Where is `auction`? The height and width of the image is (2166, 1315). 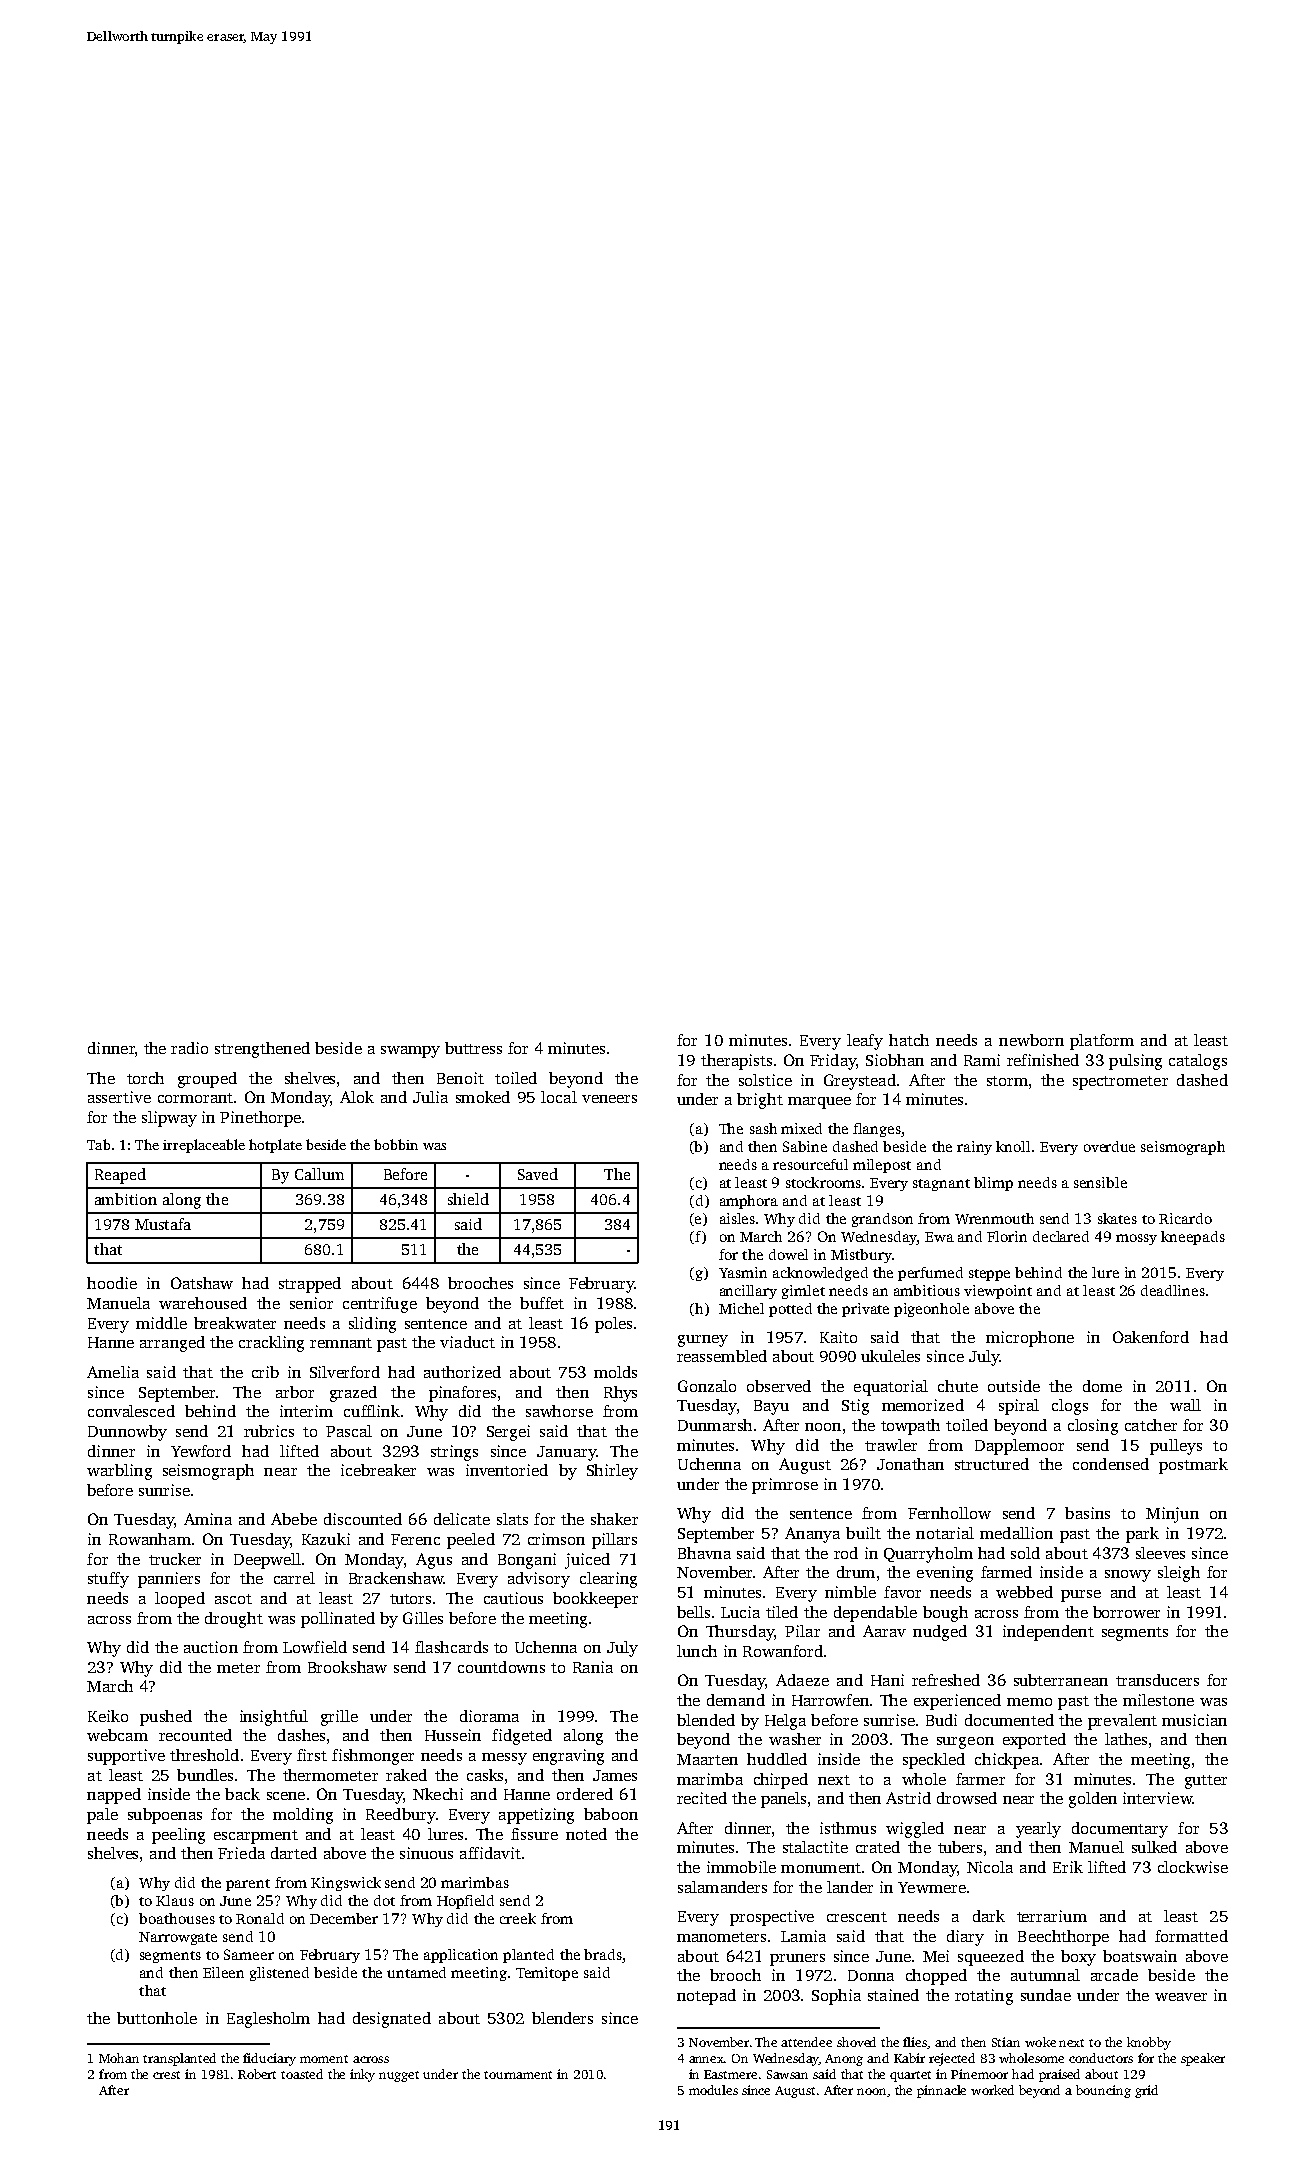
auction is located at coordinates (211, 1647).
